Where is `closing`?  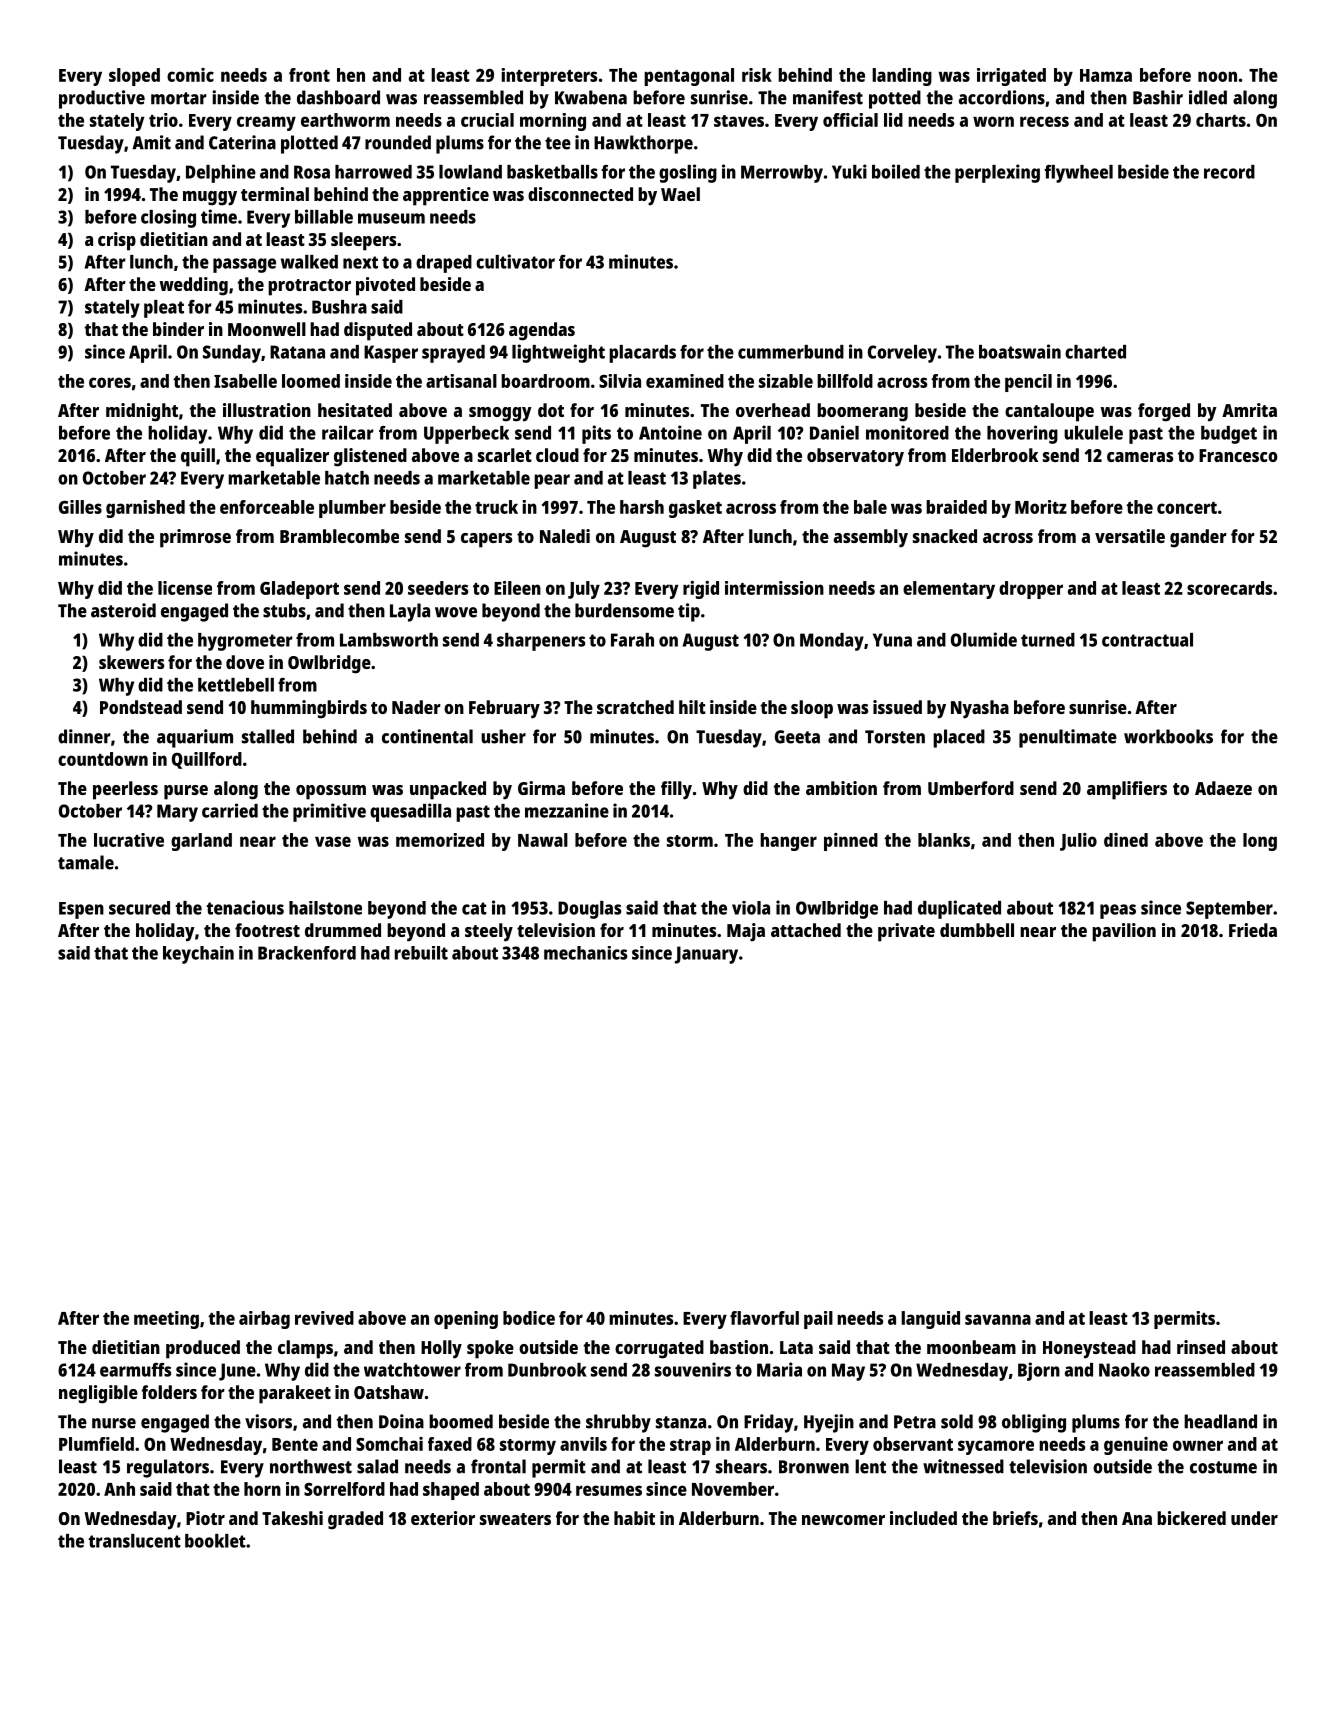 closing is located at coordinates (168, 218).
